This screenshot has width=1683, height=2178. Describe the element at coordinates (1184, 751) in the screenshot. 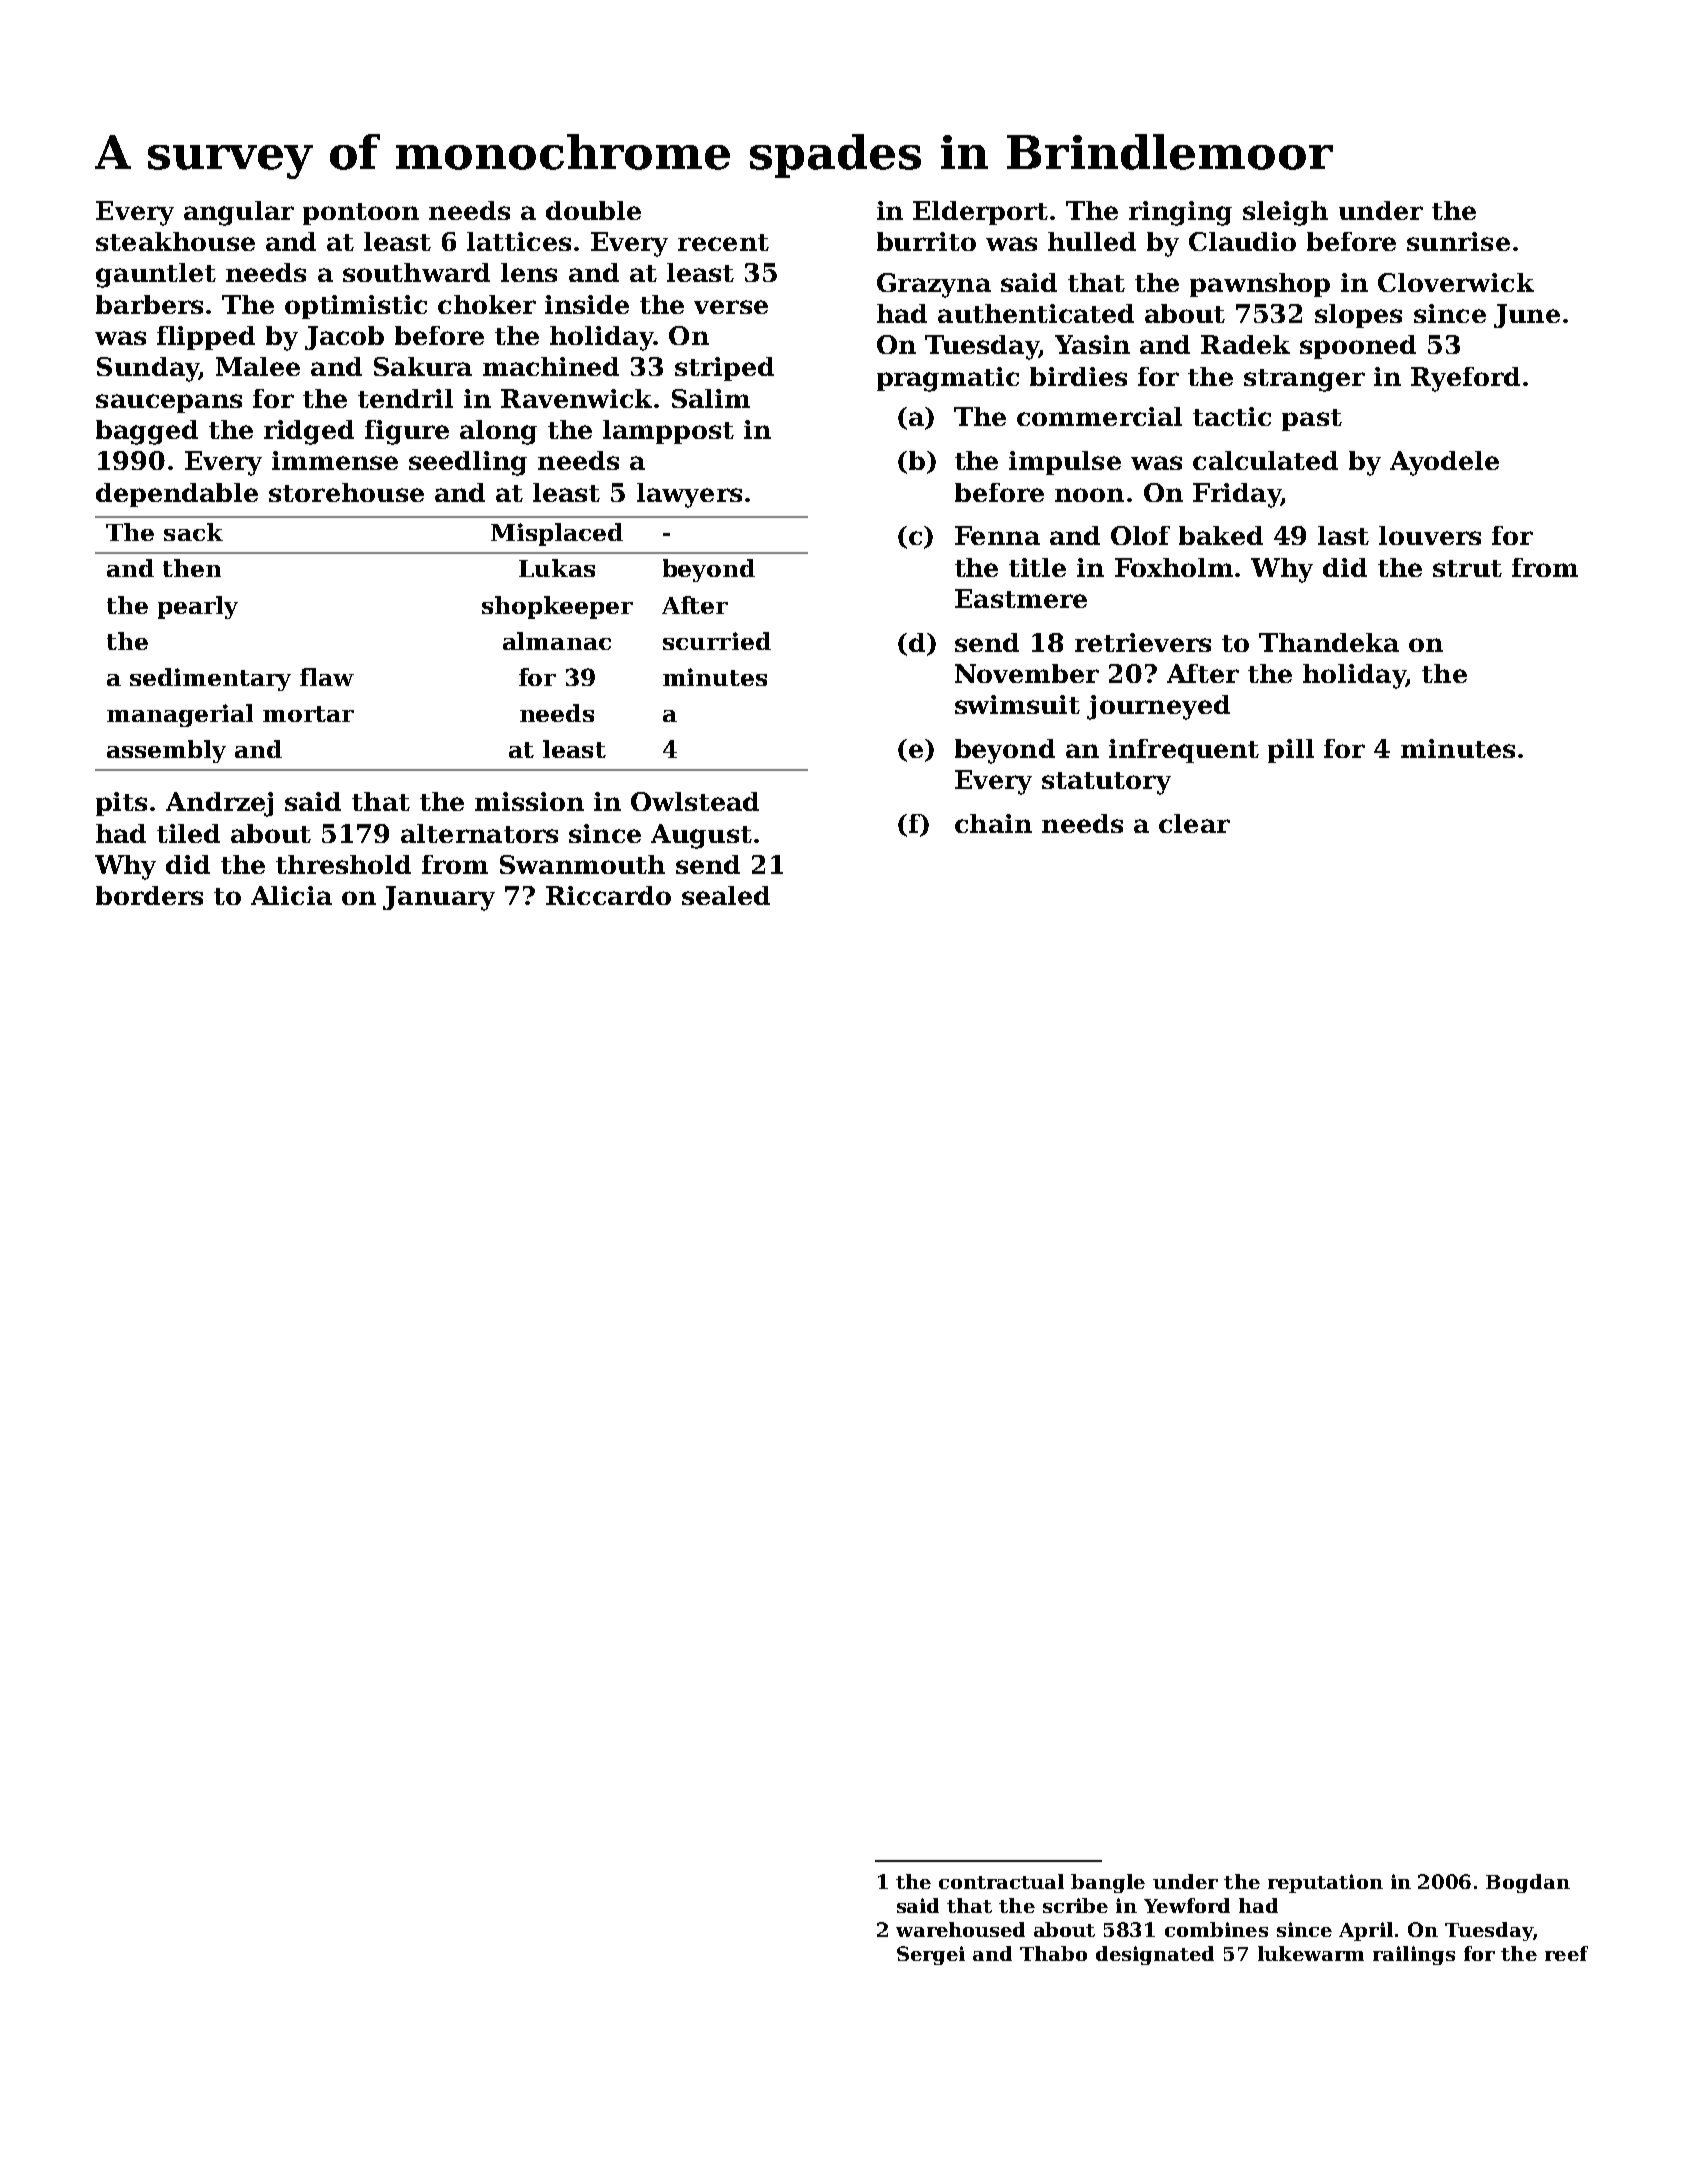

I see `infrequent` at that location.
